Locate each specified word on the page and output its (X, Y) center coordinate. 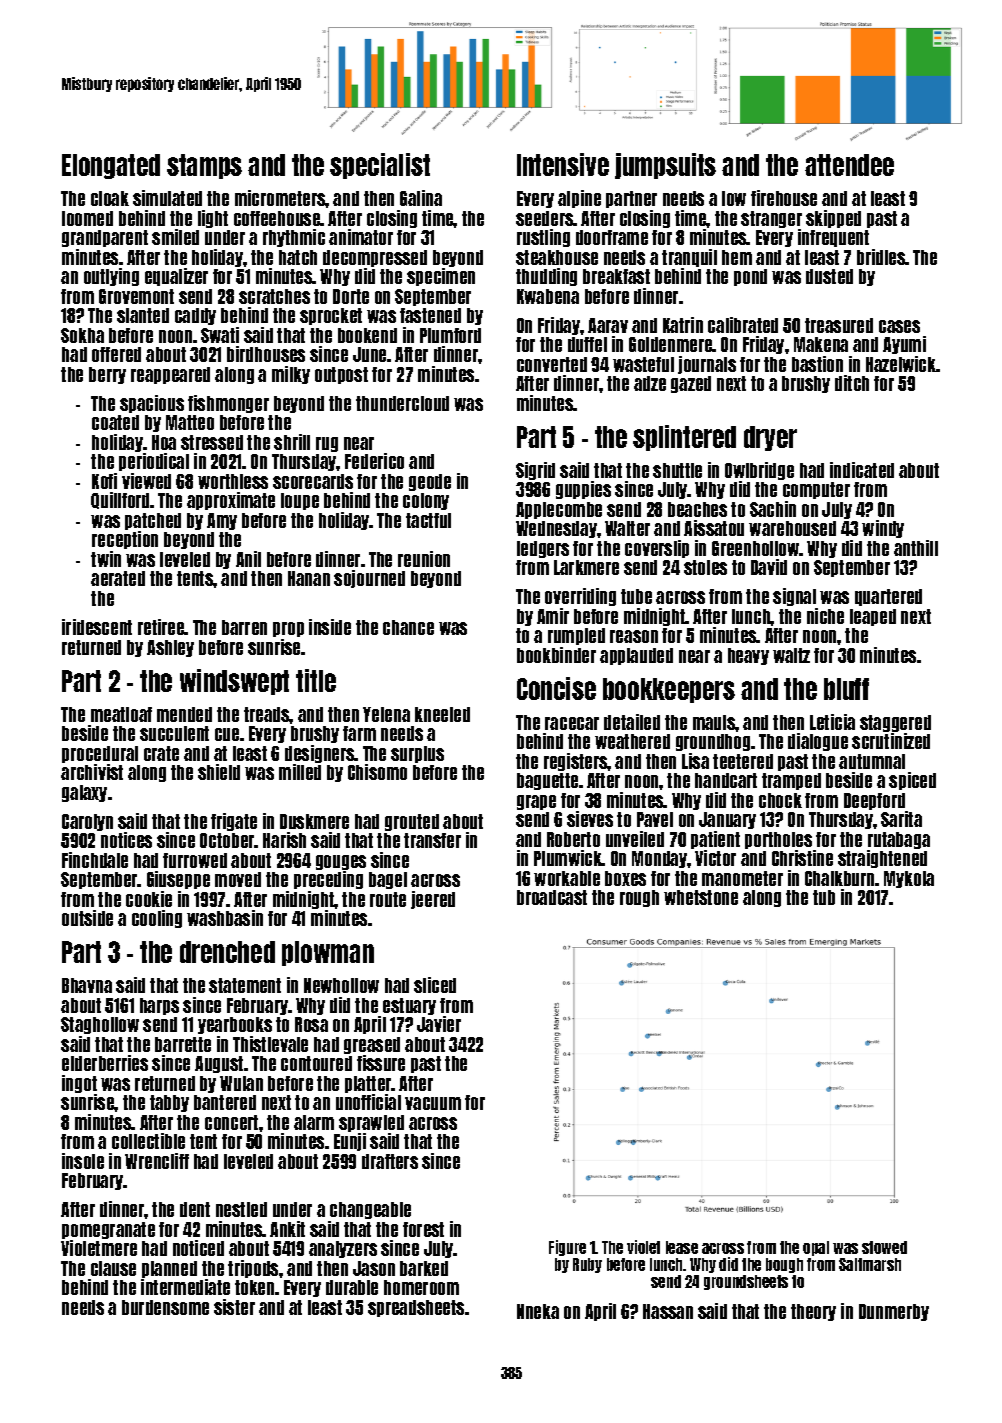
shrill (292, 442)
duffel (587, 344)
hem (737, 257)
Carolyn (87, 822)
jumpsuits (665, 166)
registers (576, 762)
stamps (204, 166)
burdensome (165, 1307)
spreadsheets (416, 1308)
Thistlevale (270, 1044)
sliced (435, 985)
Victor (715, 858)
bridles (881, 257)
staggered (895, 723)
